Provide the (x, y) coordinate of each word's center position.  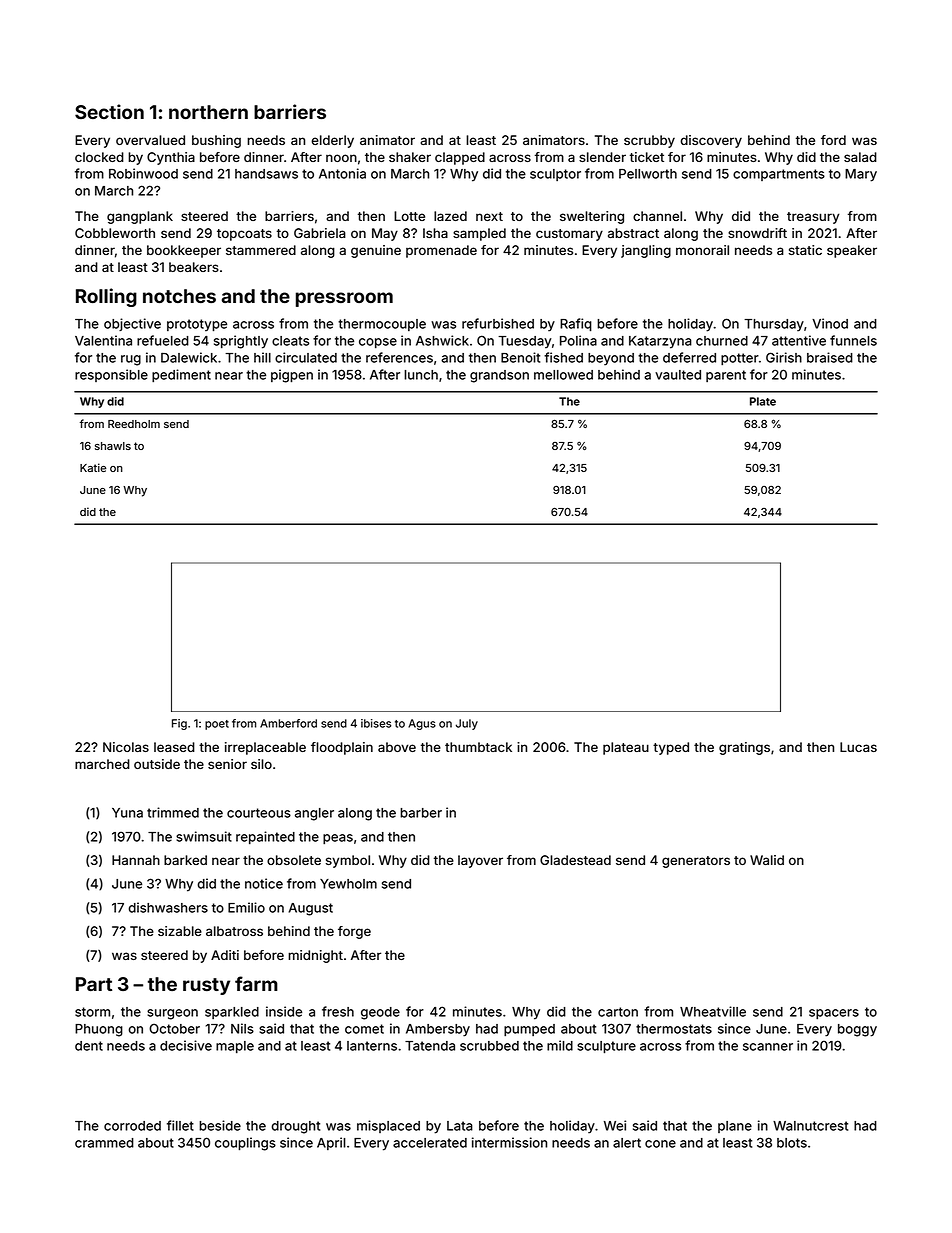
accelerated (430, 1143)
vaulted (678, 375)
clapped (460, 158)
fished (563, 357)
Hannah (136, 860)
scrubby (649, 141)
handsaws (266, 174)
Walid (767, 860)
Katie (93, 467)
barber (421, 813)
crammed (104, 1143)
